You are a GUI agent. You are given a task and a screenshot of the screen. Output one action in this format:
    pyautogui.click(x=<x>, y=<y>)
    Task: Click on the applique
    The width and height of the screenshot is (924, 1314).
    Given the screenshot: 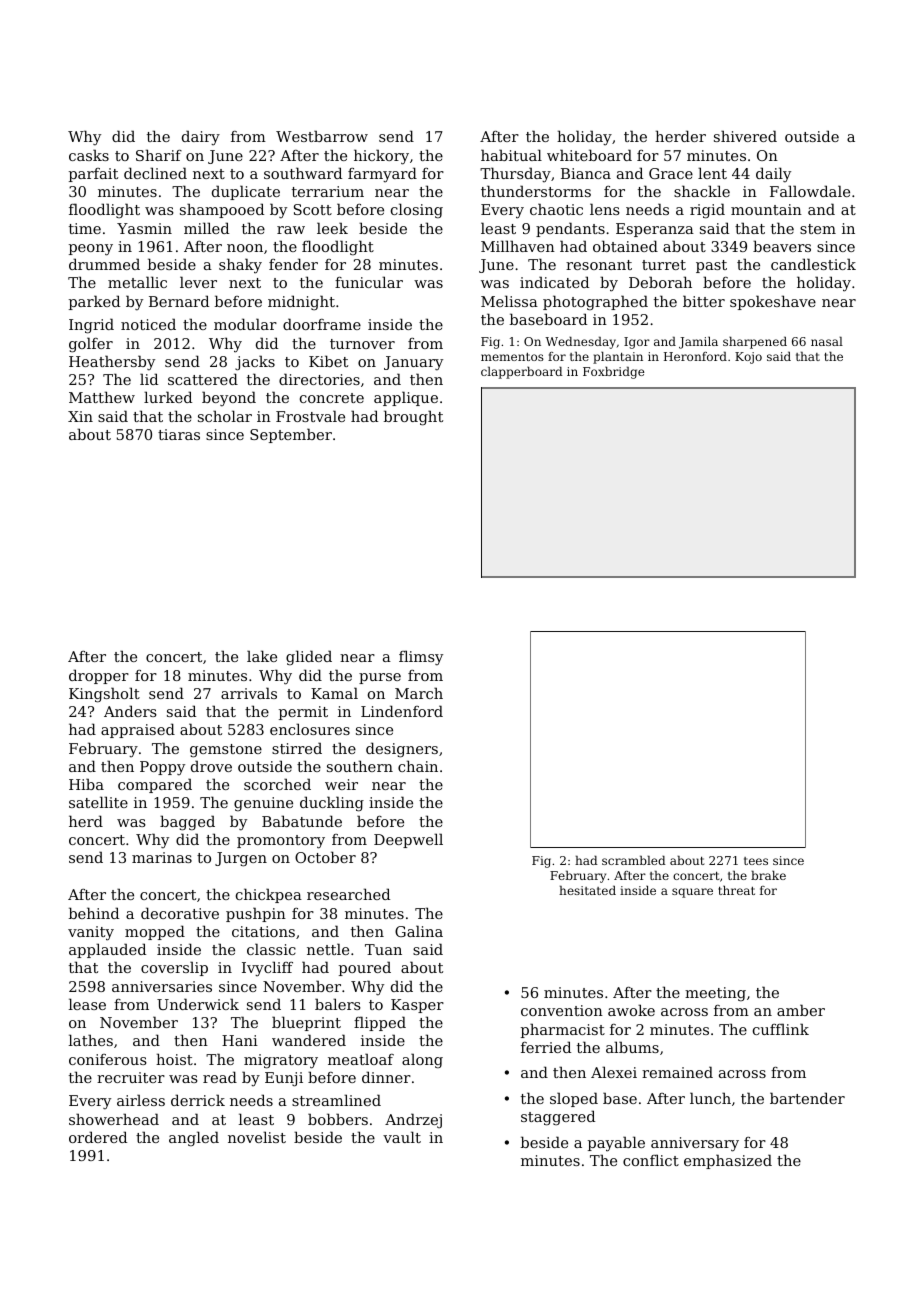 What is the action you would take?
    pyautogui.click(x=406, y=398)
